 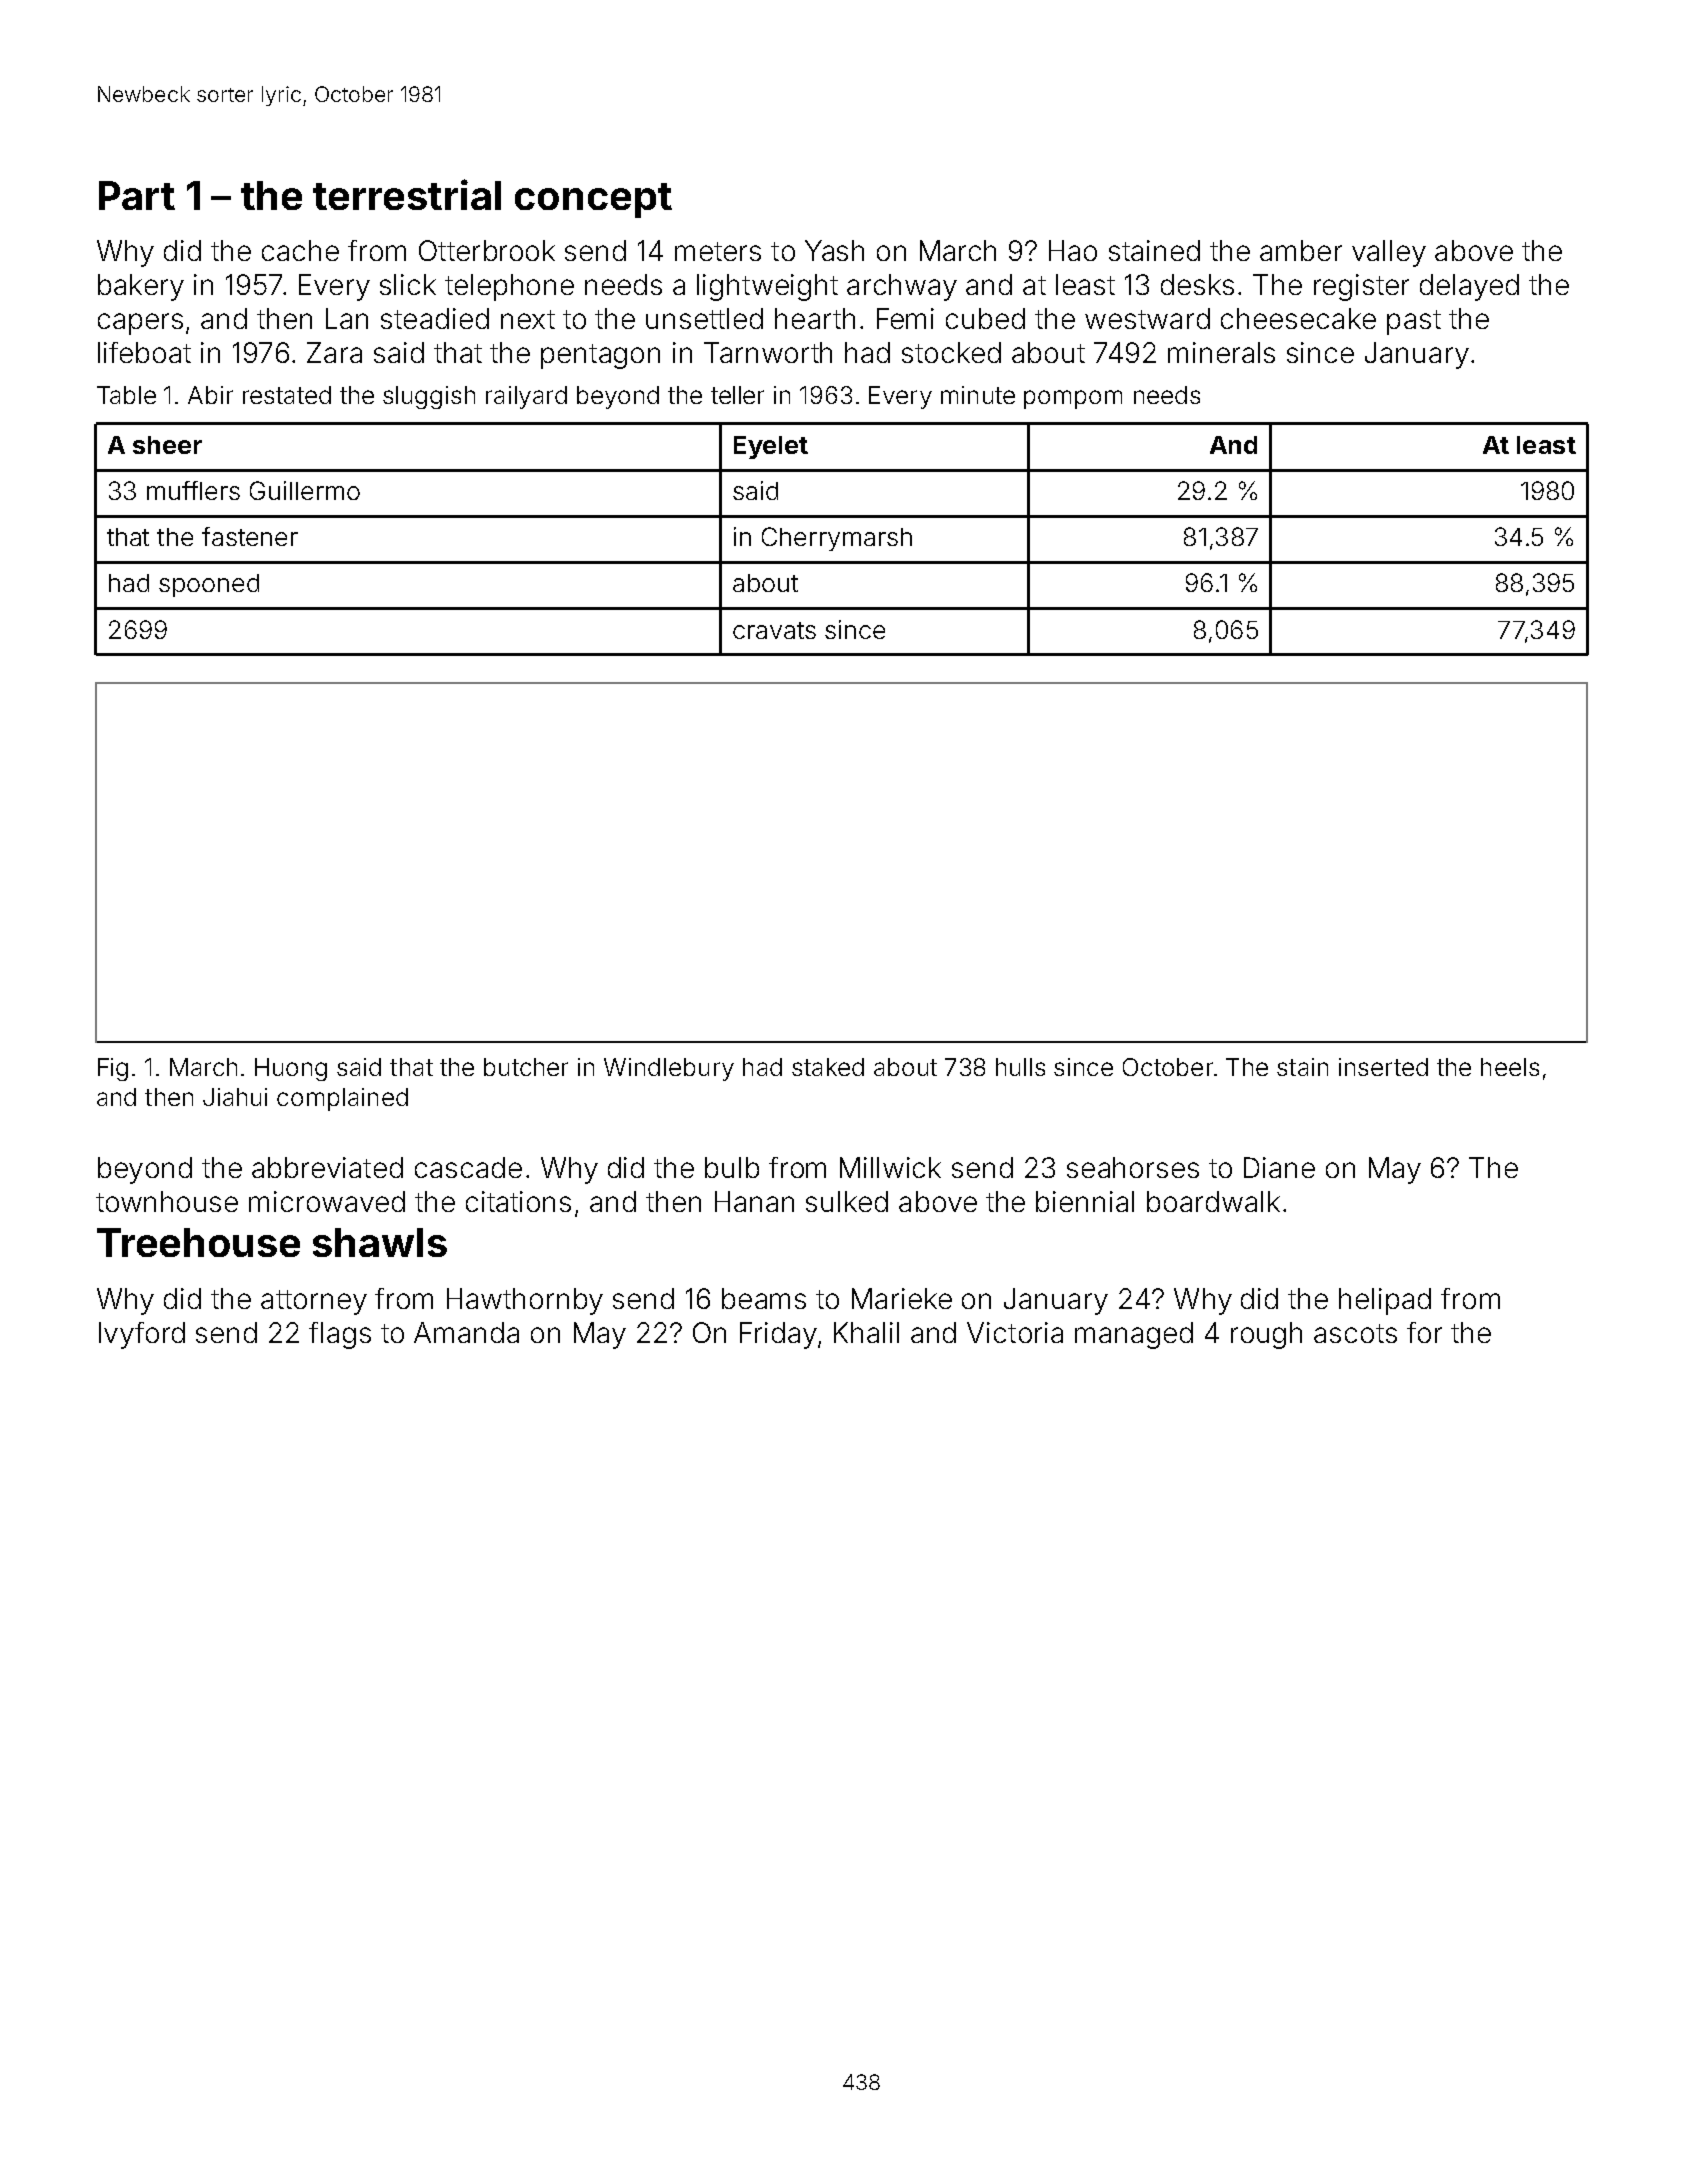 I want to click on telephone, so click(x=509, y=287).
